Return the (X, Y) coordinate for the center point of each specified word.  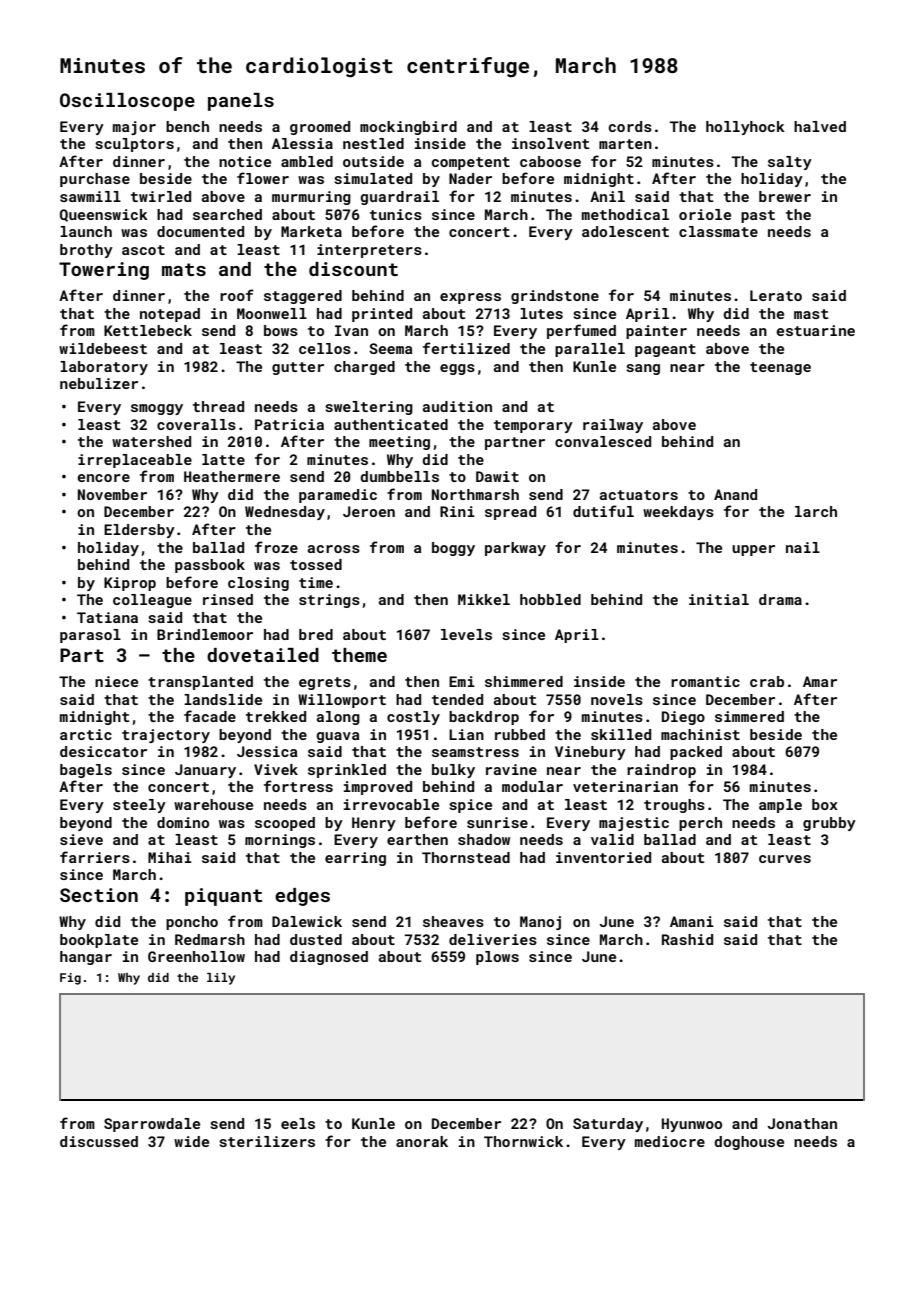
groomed (320, 128)
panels (241, 102)
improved (378, 788)
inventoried (603, 857)
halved (820, 126)
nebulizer (99, 383)
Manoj (540, 923)
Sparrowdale (152, 1125)
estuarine (815, 330)
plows (497, 958)
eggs (457, 369)
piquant (223, 897)
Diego (683, 718)
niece (116, 681)
